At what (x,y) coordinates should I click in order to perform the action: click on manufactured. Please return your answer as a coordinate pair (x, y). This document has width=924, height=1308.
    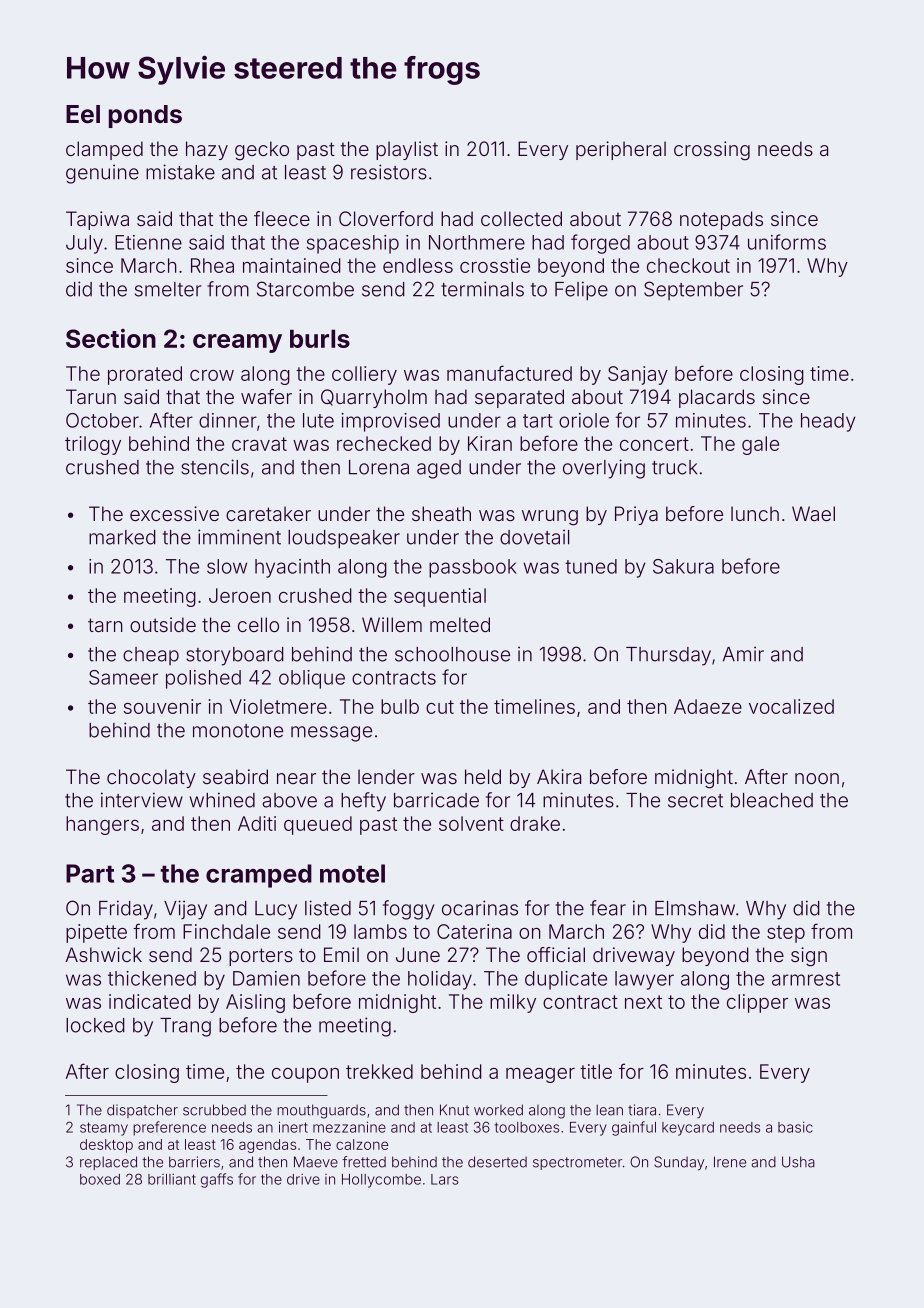
    Looking at the image, I should click on (509, 373).
